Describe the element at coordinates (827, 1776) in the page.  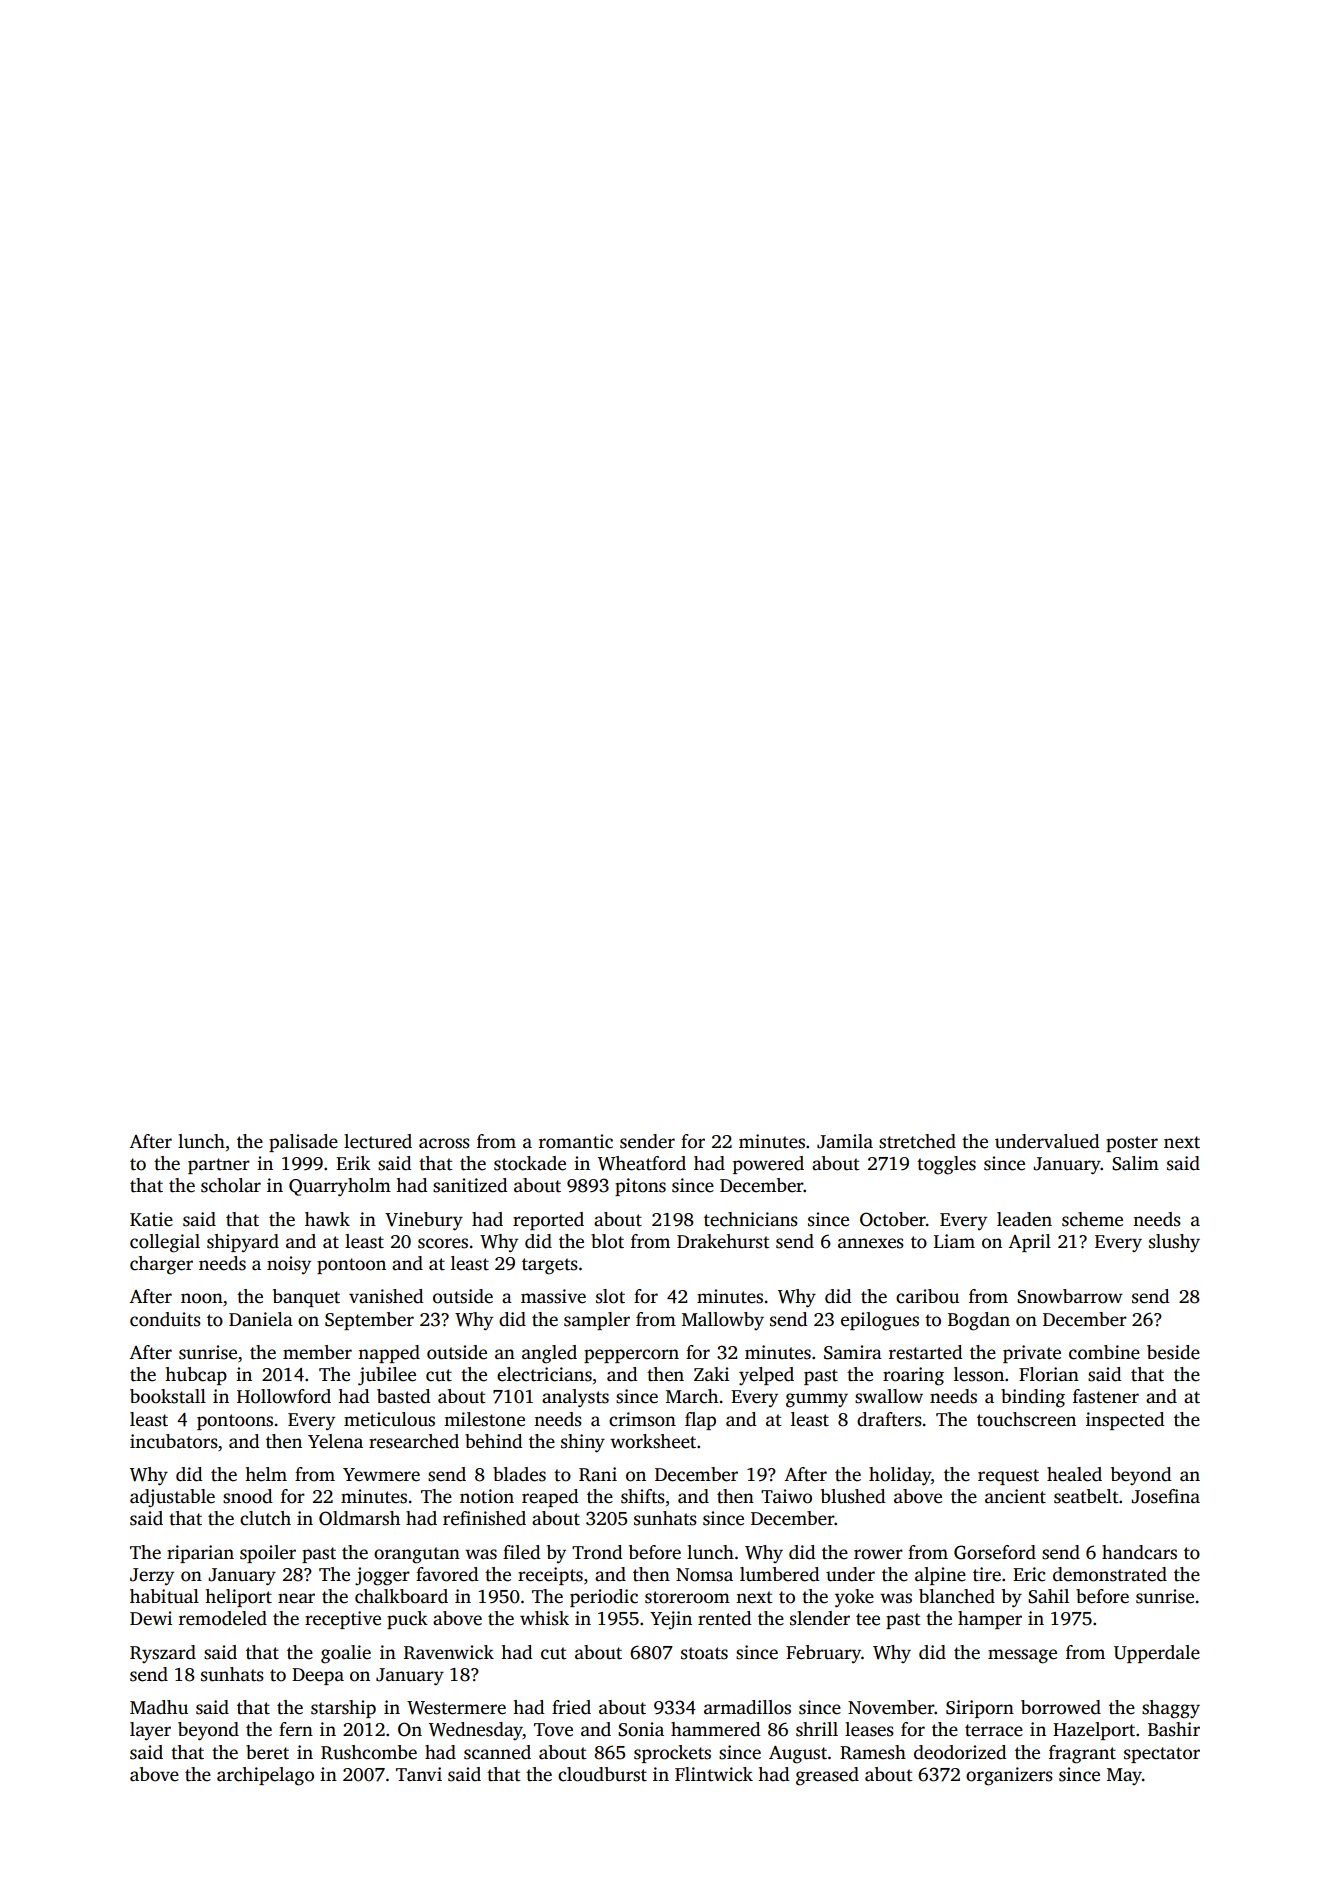
I see `greased` at that location.
